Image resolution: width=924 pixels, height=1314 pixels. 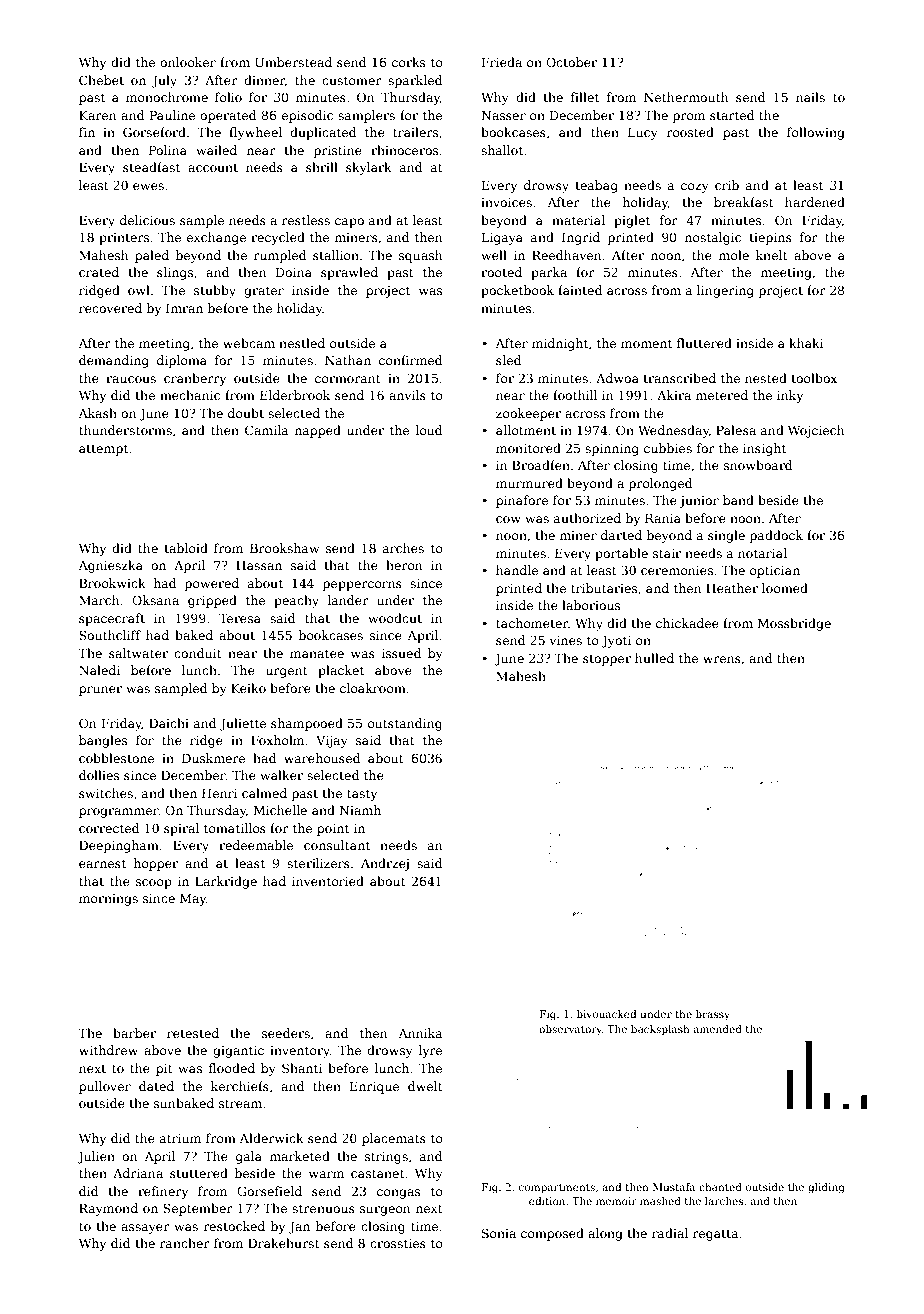 What do you see at coordinates (259, 565) in the screenshot?
I see `Hassan` at bounding box center [259, 565].
